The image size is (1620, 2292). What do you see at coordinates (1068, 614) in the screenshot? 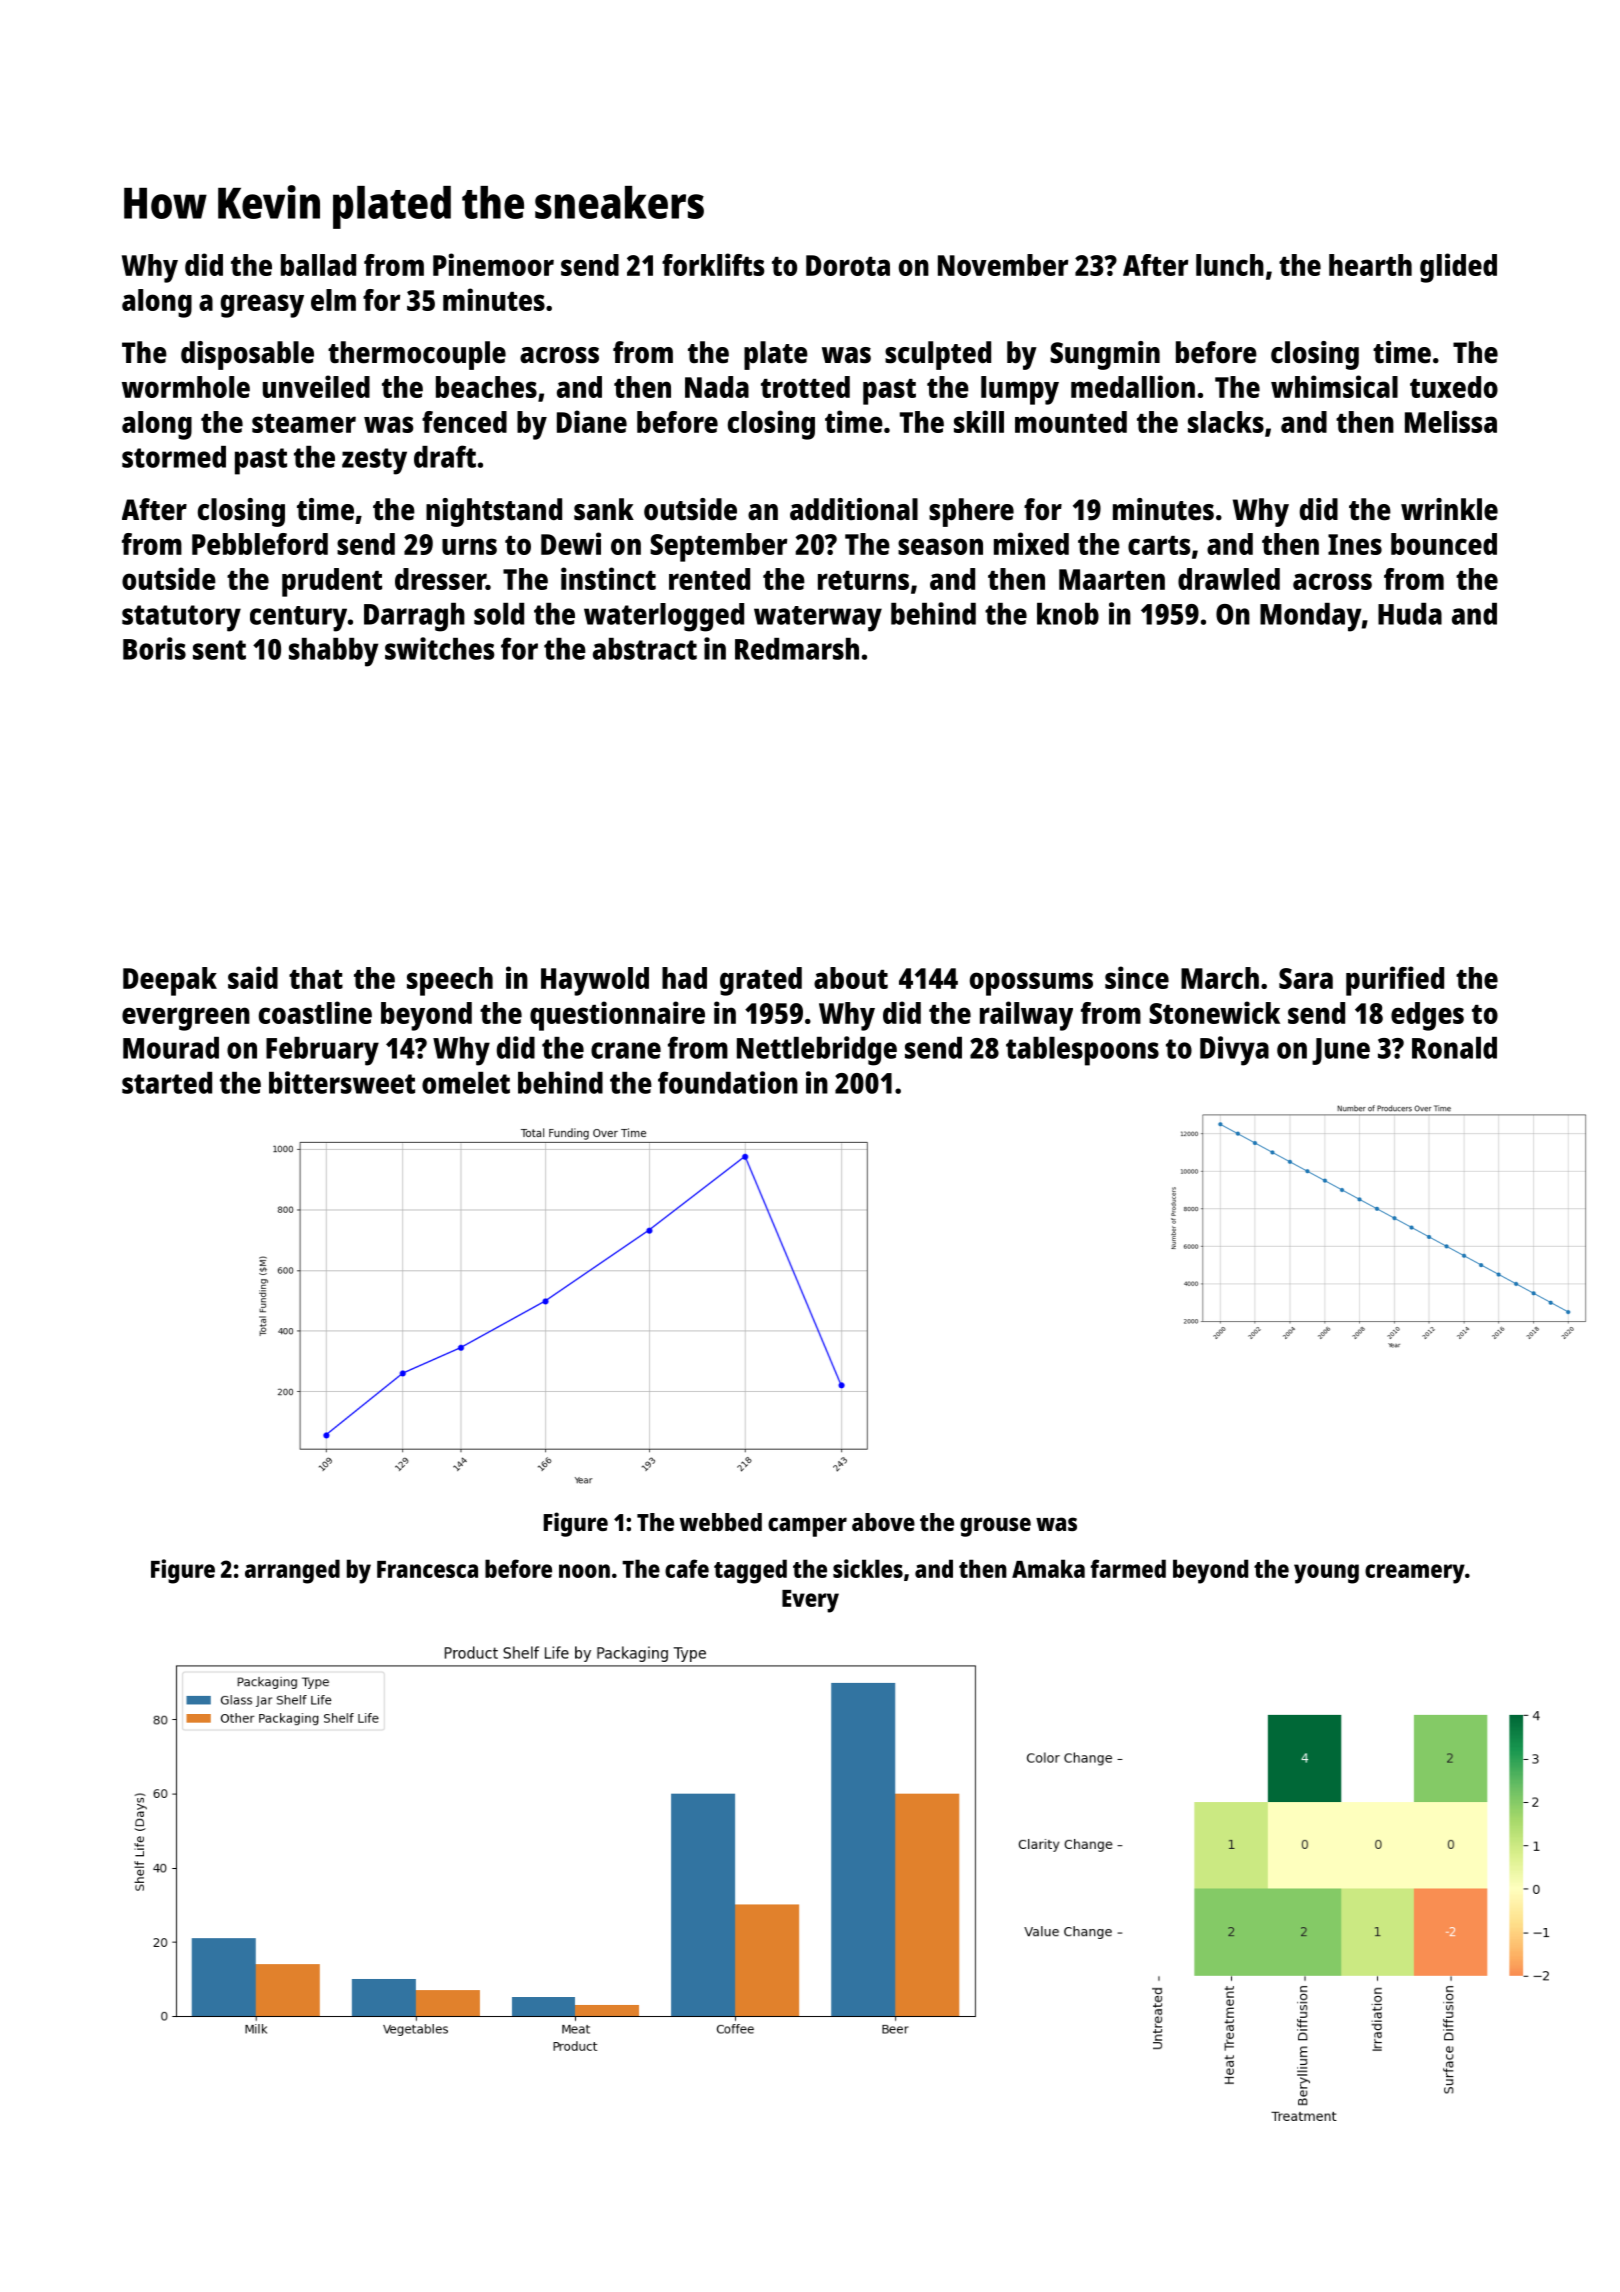
I see `knob` at bounding box center [1068, 614].
